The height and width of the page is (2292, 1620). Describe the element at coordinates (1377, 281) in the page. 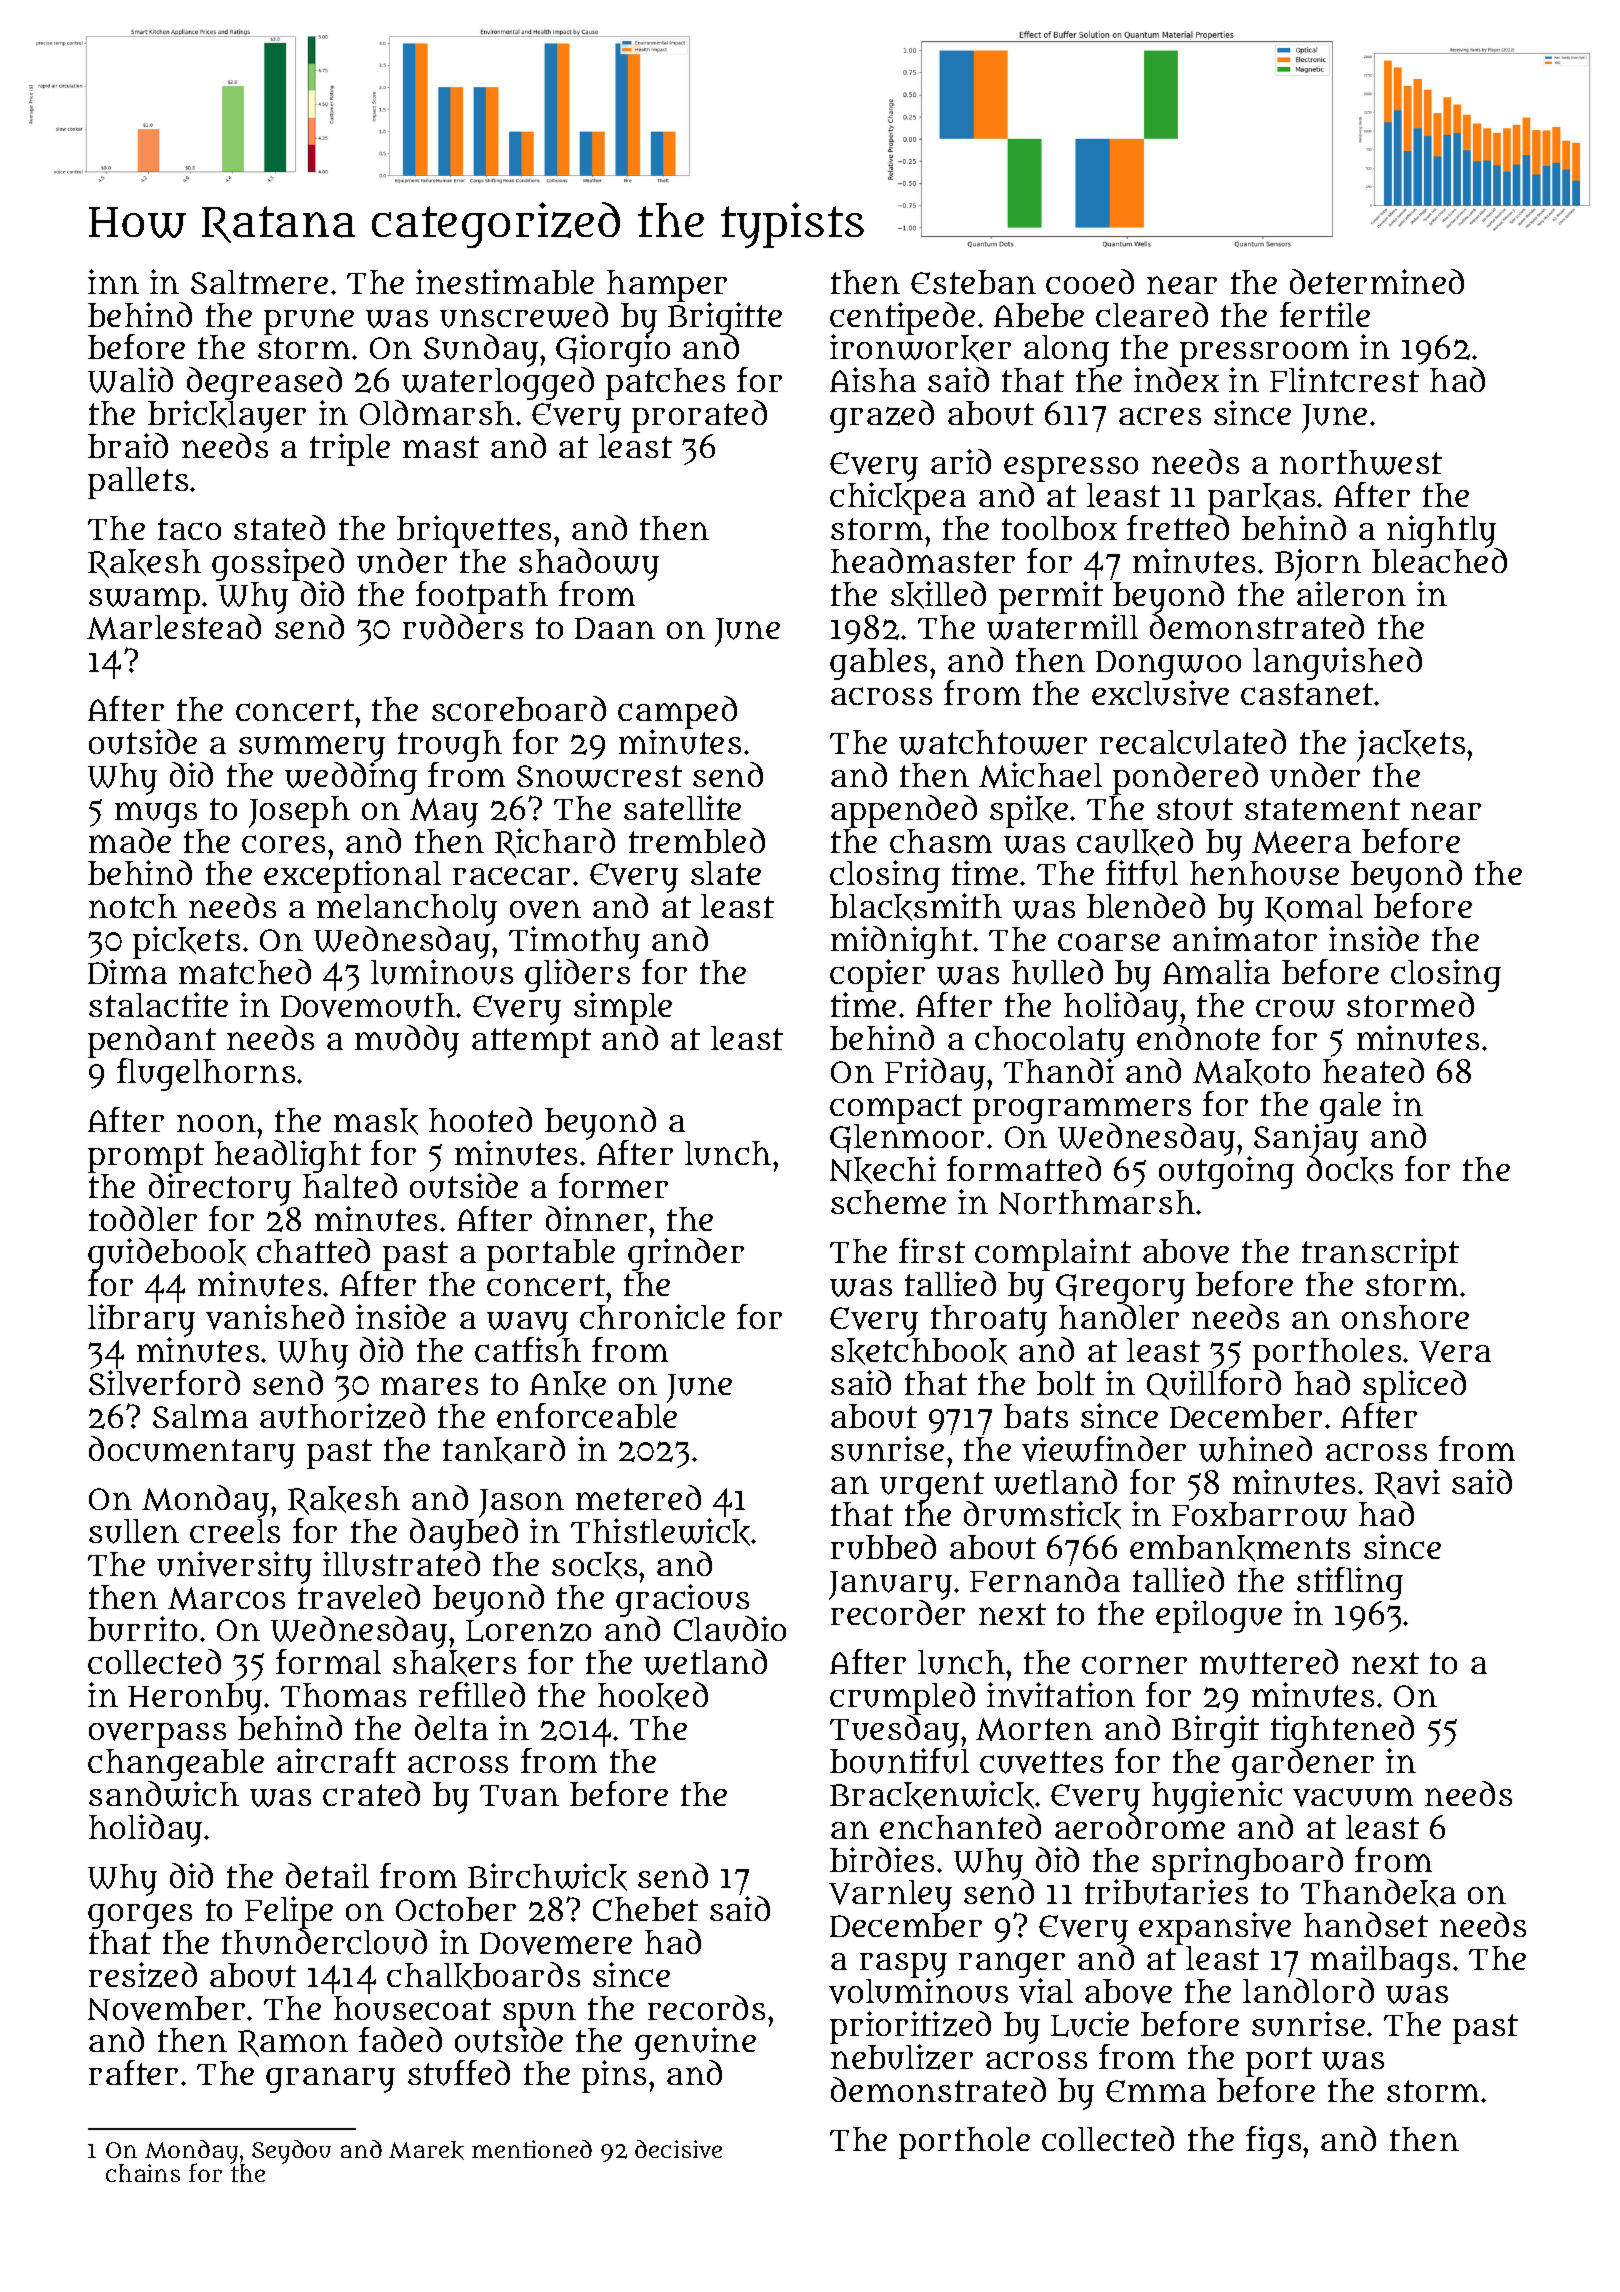

I see `determined` at that location.
